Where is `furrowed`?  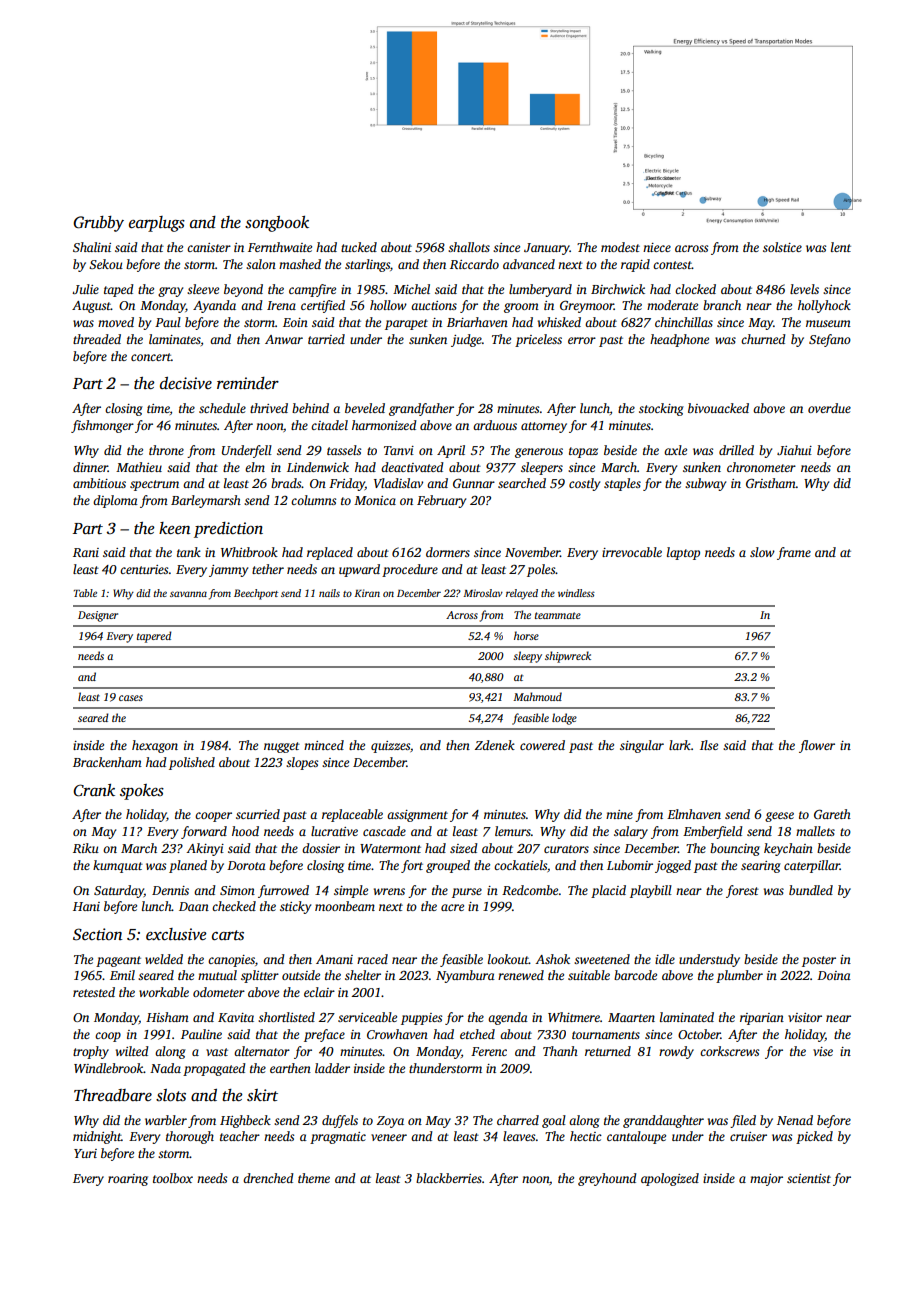 furrowed is located at coordinates (283, 891).
